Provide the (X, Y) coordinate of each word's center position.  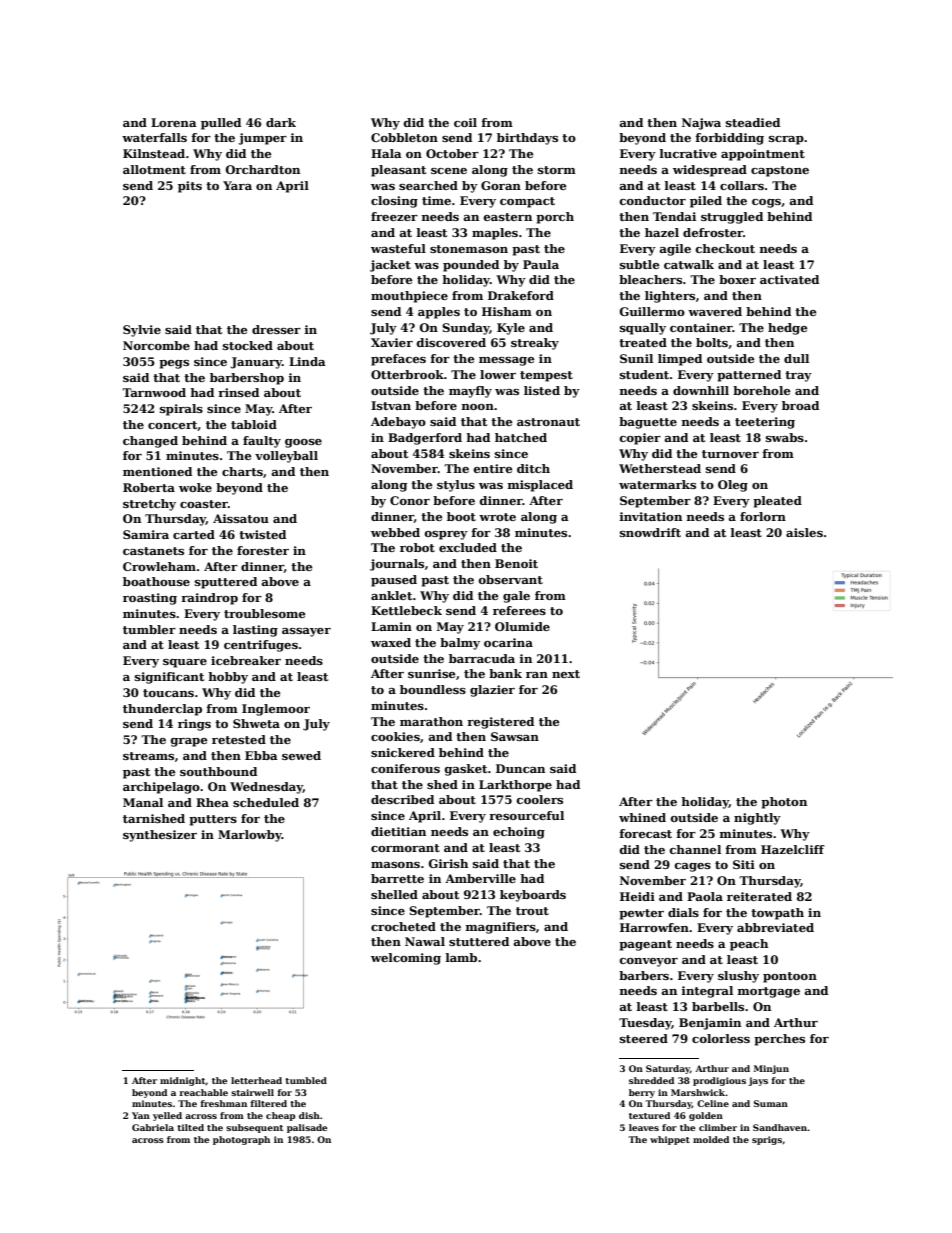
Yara (237, 185)
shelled (394, 894)
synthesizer (160, 836)
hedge (787, 329)
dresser (276, 329)
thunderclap (162, 710)
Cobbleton (404, 137)
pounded (471, 266)
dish (309, 1115)
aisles (804, 532)
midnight (183, 1081)
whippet (670, 1140)
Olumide (522, 626)
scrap (786, 140)
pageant (645, 945)
